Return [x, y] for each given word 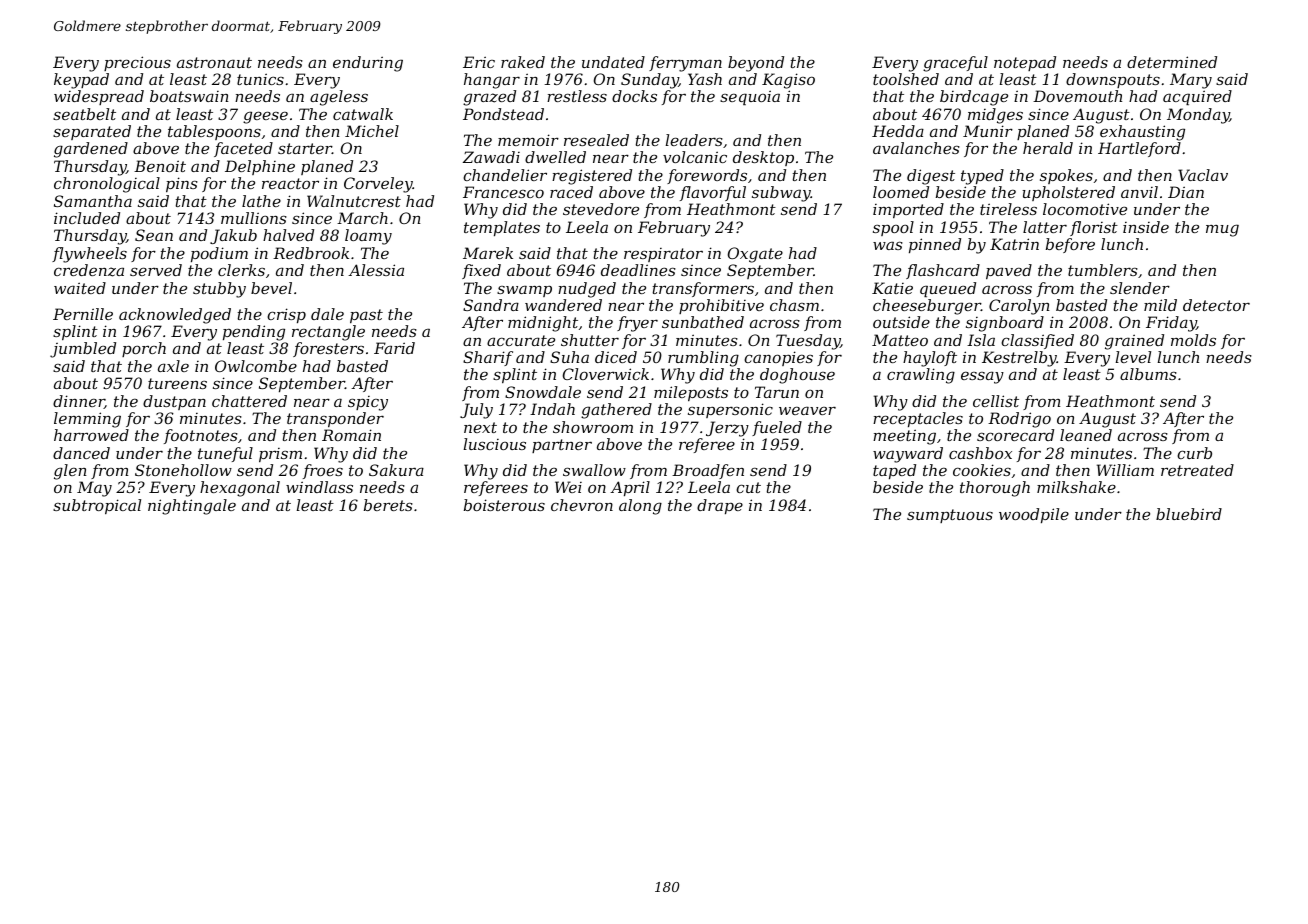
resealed [596, 140]
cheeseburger [927, 307]
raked [523, 62]
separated [92, 132]
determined [1172, 62]
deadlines [638, 270]
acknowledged [175, 316]
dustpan [174, 402]
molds [1193, 340]
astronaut [214, 62]
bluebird [1189, 514]
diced [616, 357]
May [94, 489]
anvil [1139, 192]
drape [720, 506]
